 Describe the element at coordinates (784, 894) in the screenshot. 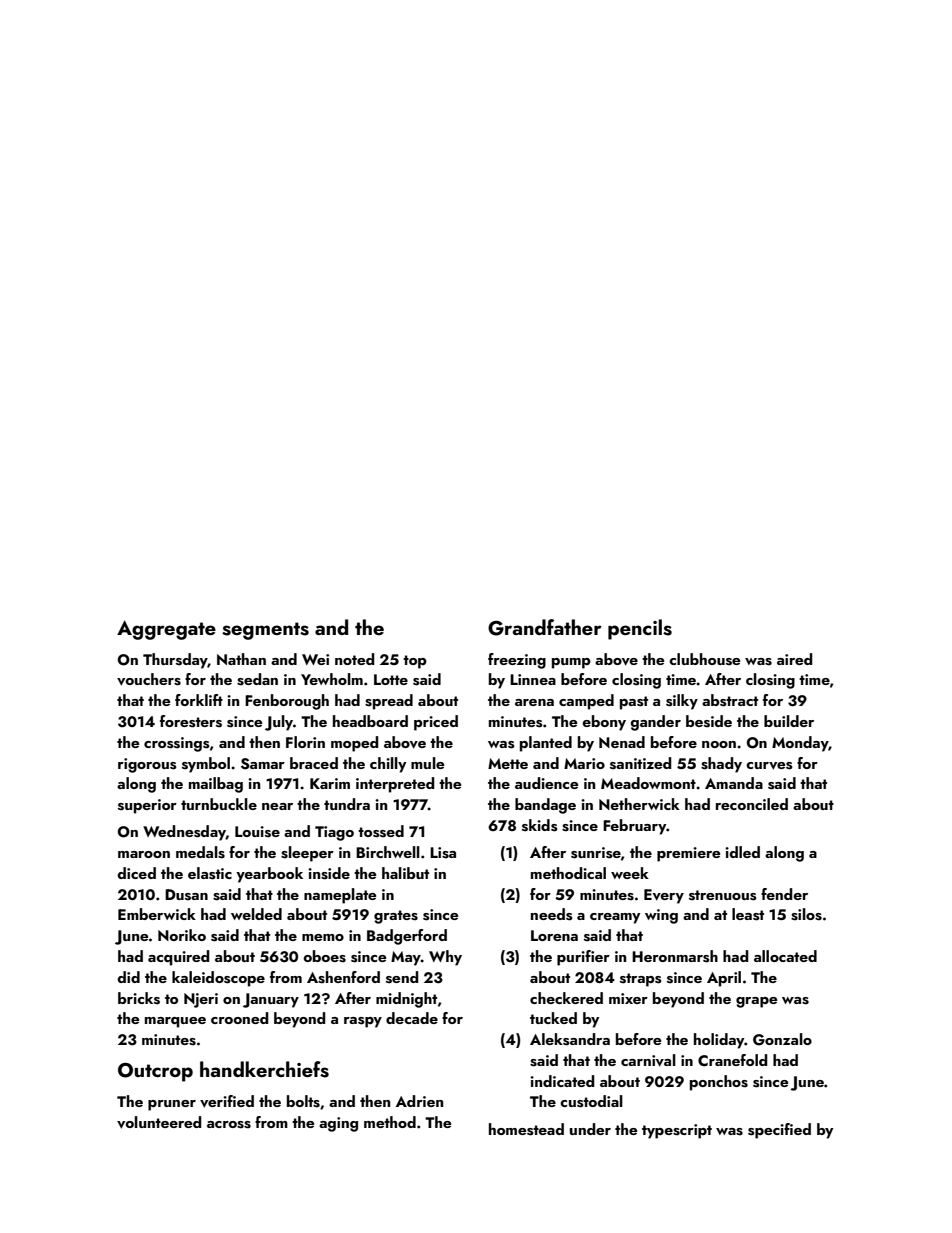

I see `fender` at that location.
